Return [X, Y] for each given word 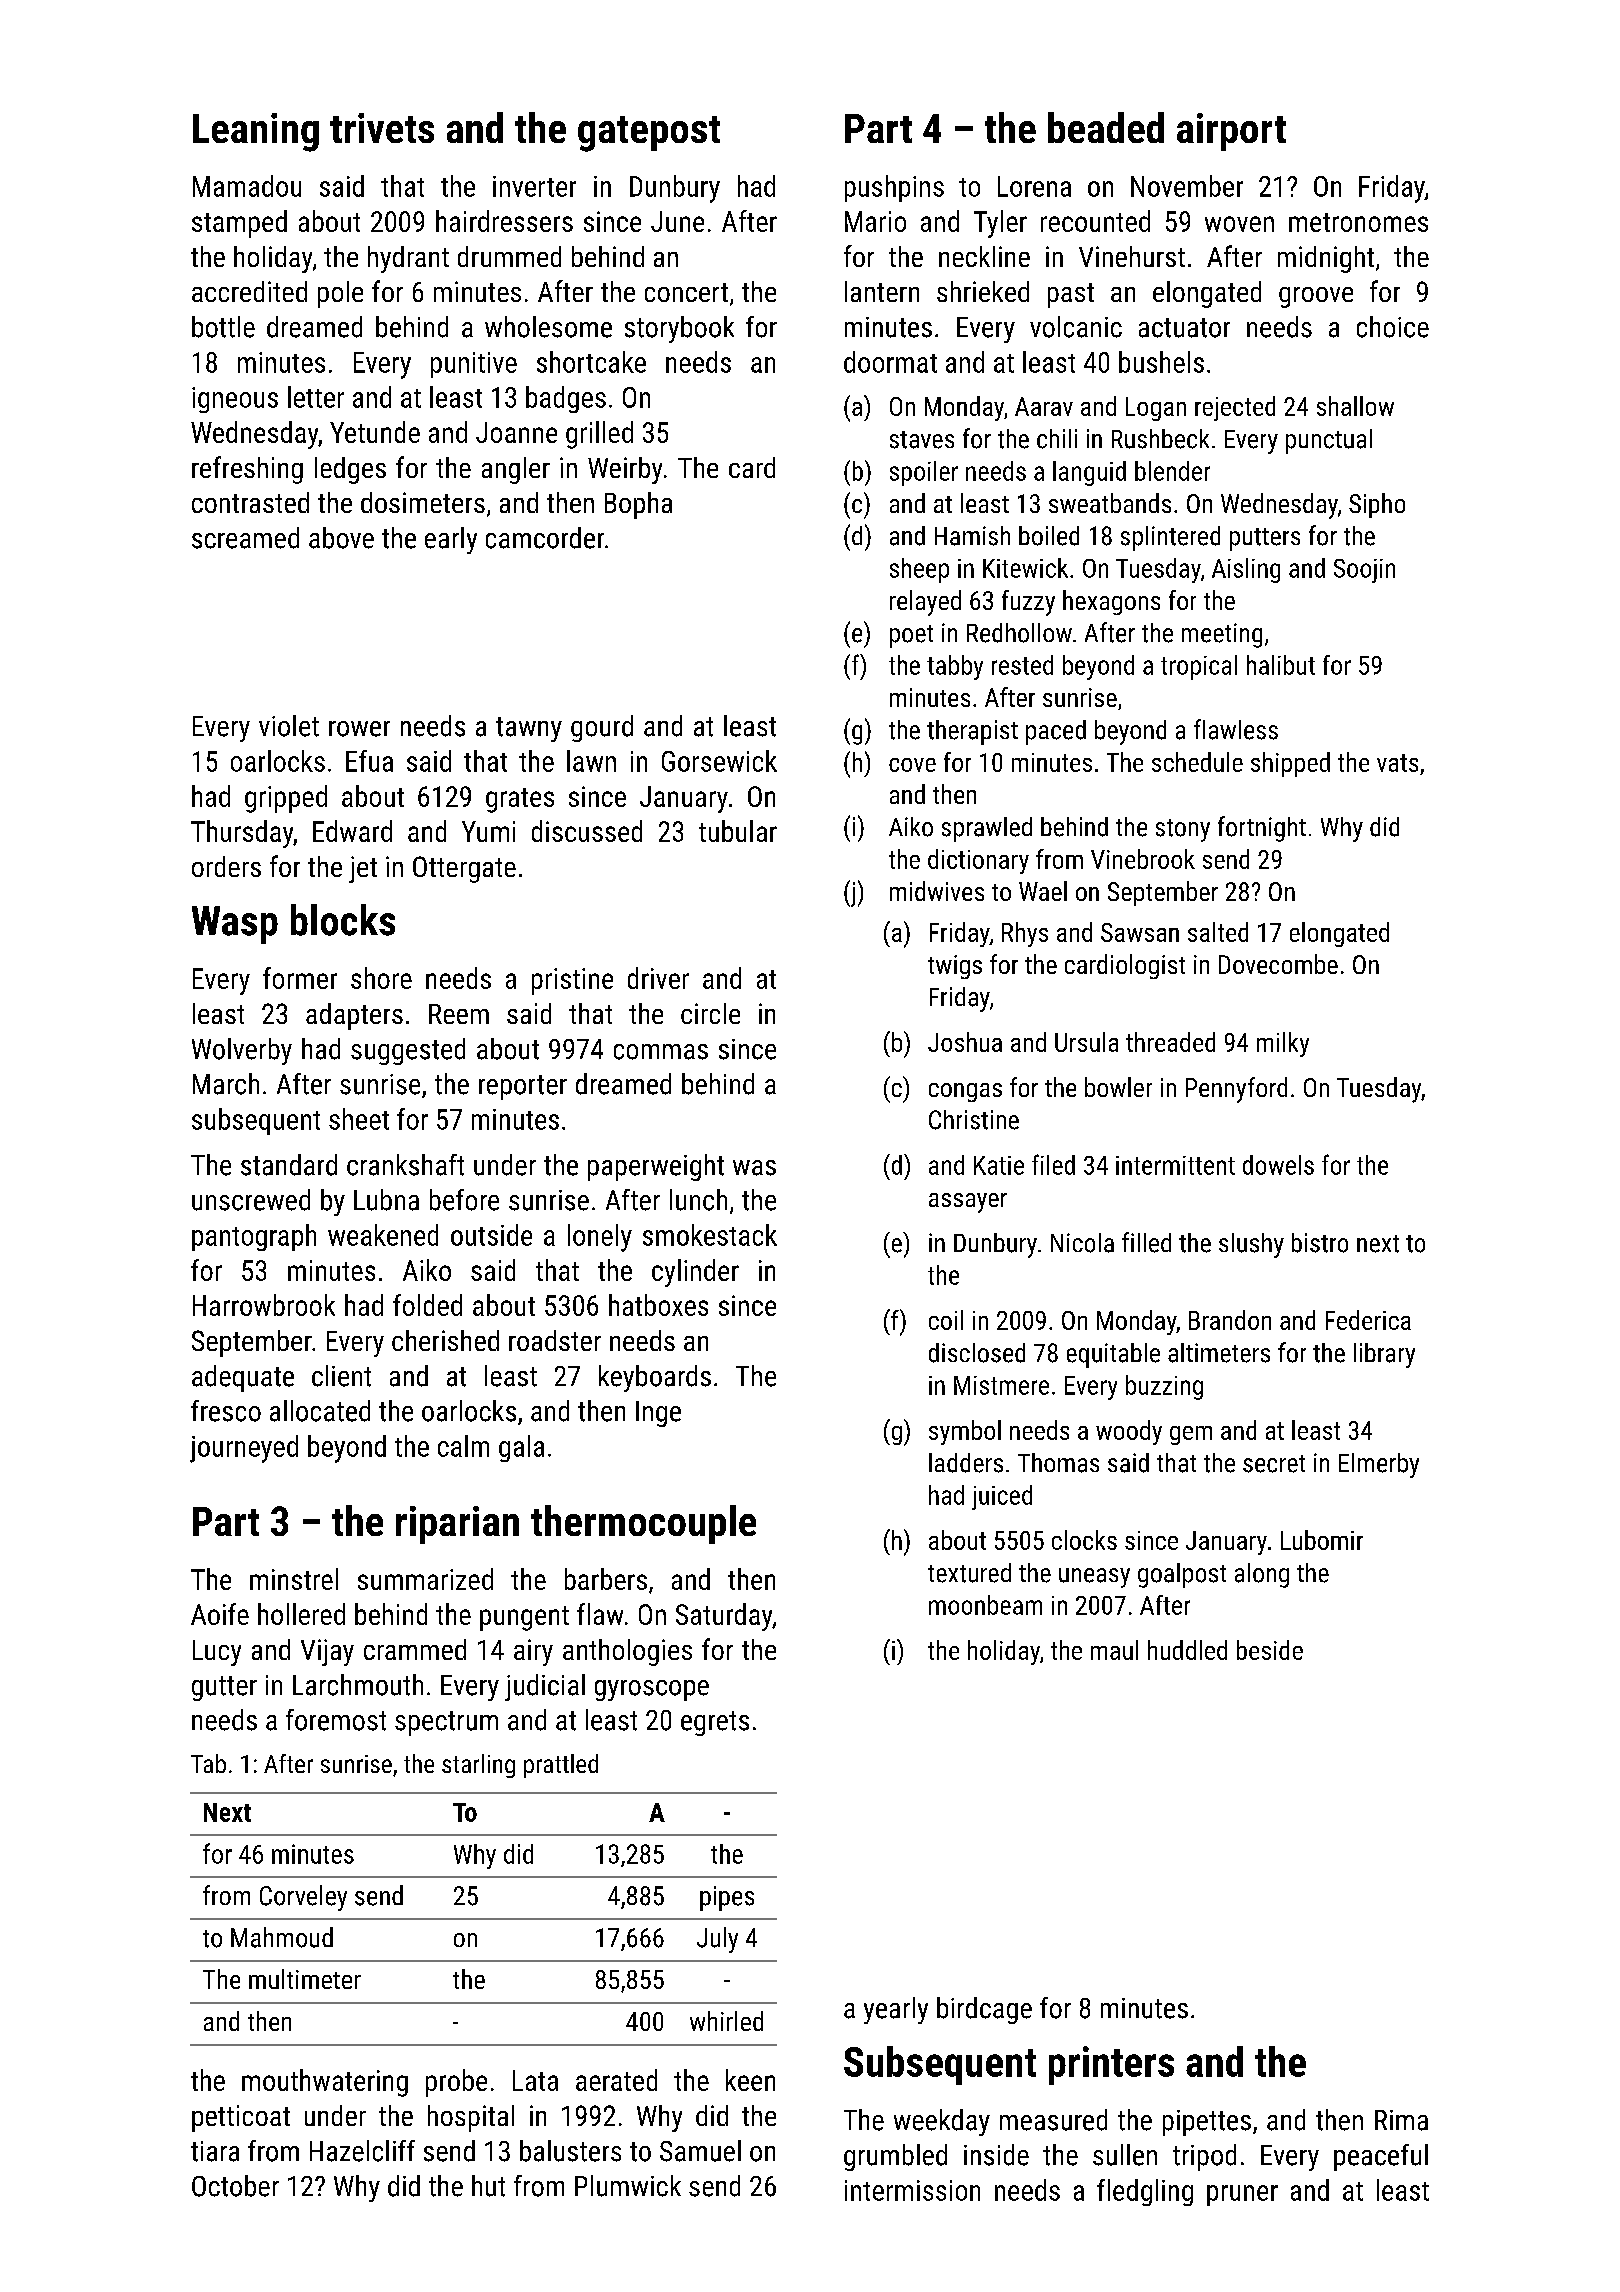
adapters [354, 1016]
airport [1231, 132]
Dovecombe [1278, 964]
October [235, 2186]
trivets [382, 128]
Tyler [1000, 224]
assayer [968, 1203]
